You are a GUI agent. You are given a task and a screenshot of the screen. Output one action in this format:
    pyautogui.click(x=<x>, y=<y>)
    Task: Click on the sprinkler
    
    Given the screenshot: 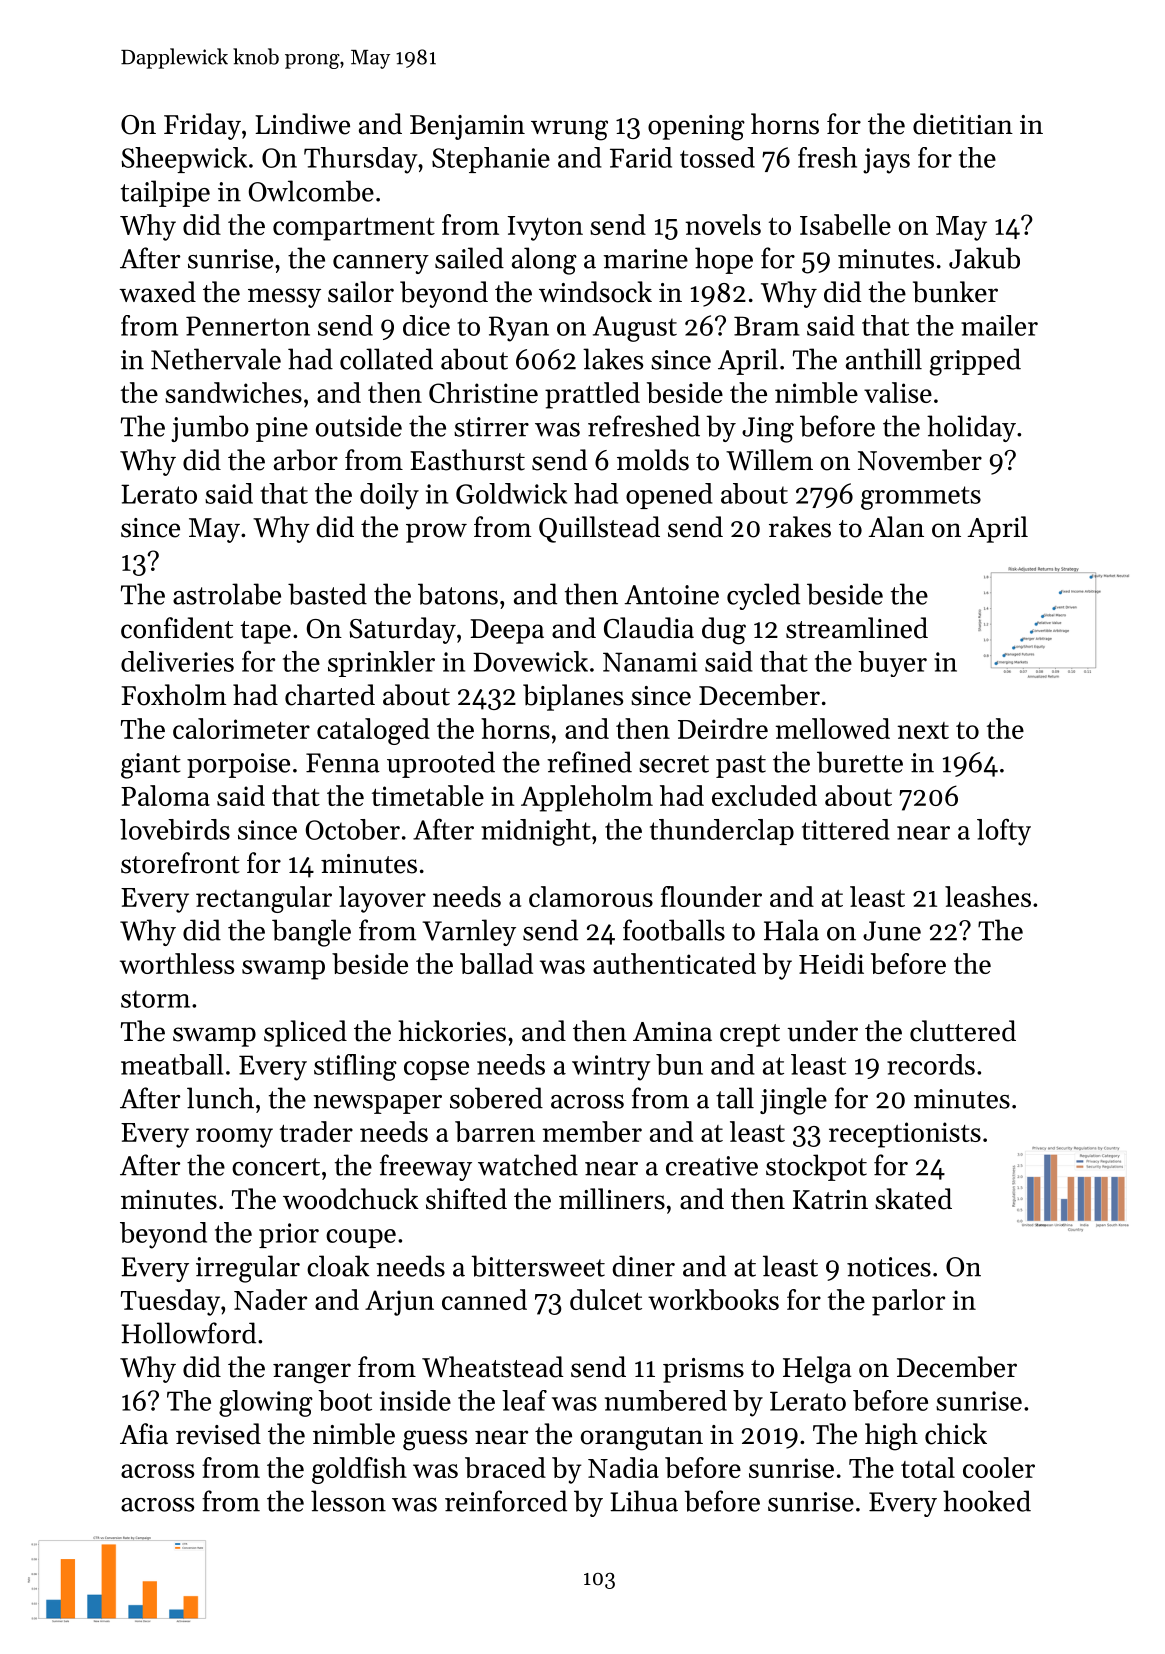 What is the action you would take?
    pyautogui.click(x=381, y=664)
